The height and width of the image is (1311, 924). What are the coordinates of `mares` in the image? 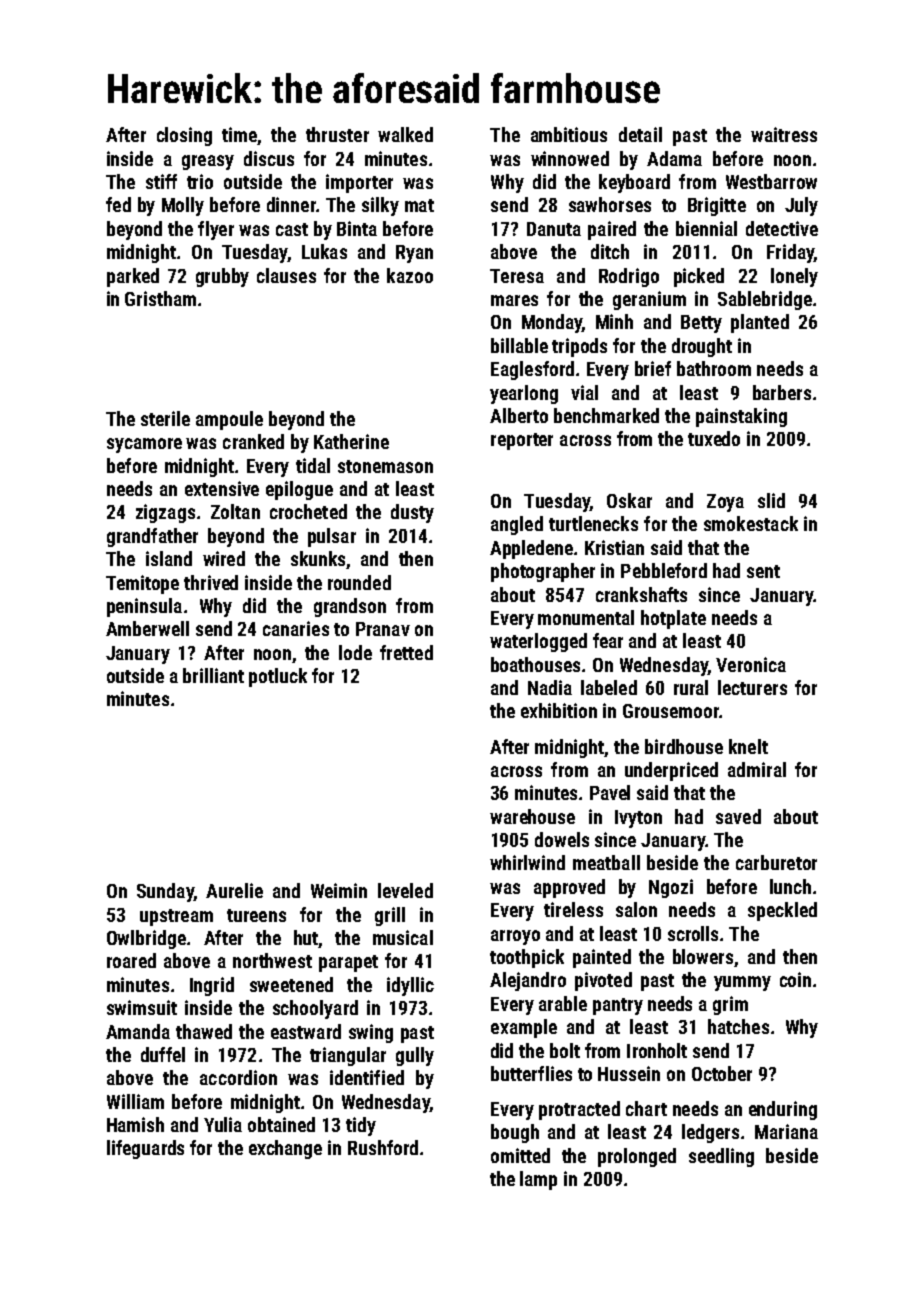 It's located at (514, 300).
